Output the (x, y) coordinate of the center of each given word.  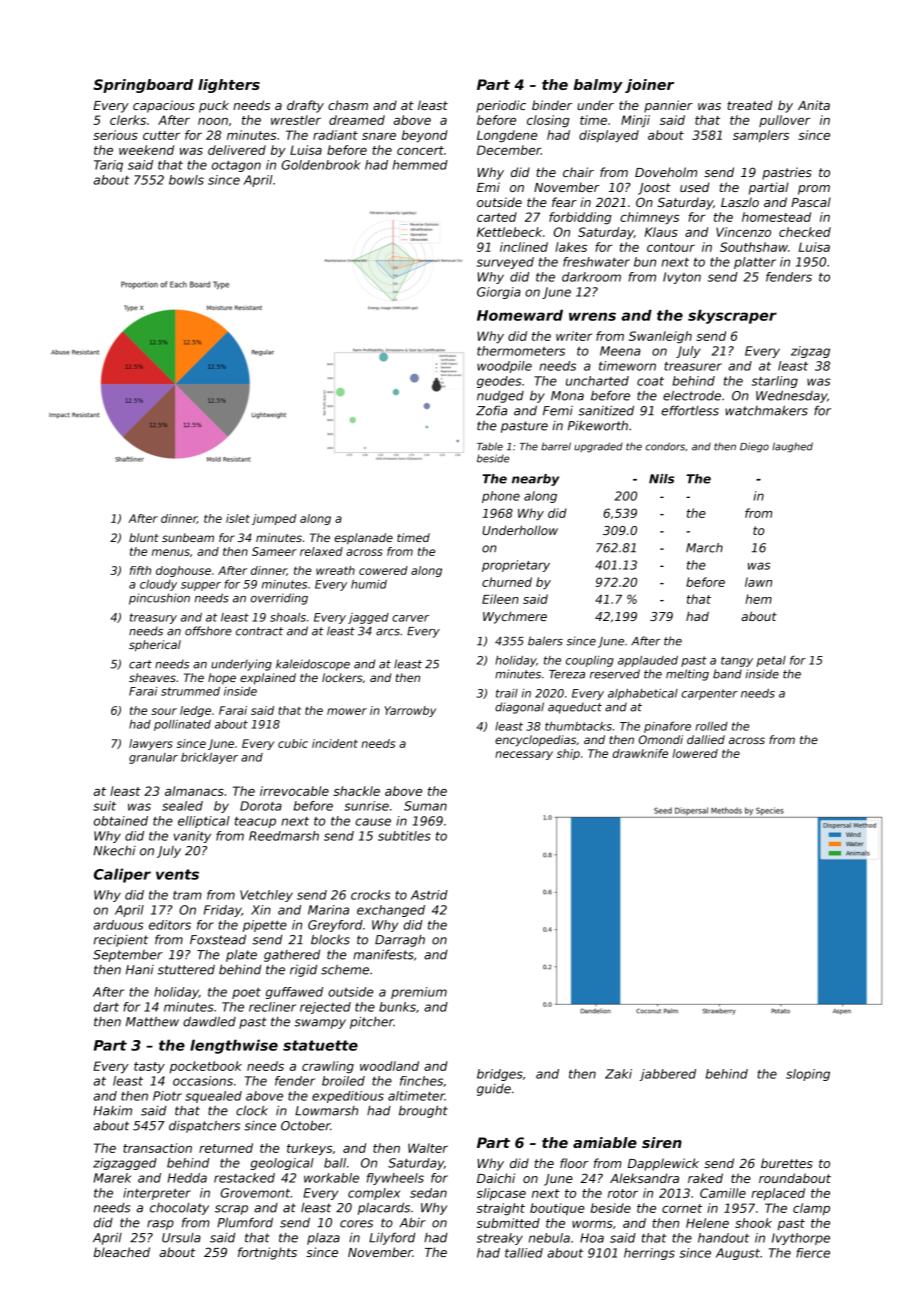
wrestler (296, 120)
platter (755, 263)
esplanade (363, 539)
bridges (500, 1075)
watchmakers (766, 410)
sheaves (152, 677)
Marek (112, 1178)
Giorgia (499, 293)
